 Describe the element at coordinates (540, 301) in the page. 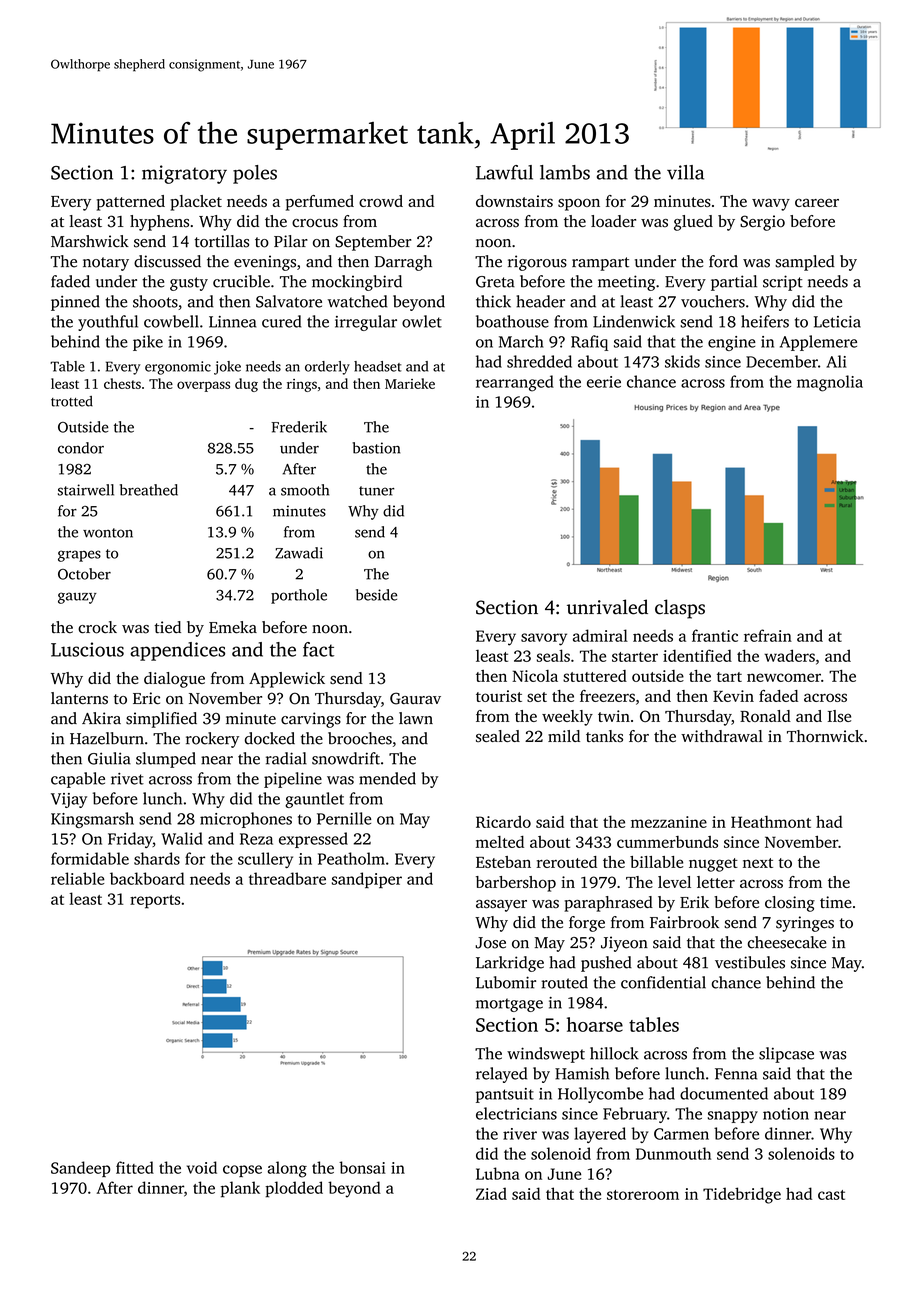

I see `header` at that location.
